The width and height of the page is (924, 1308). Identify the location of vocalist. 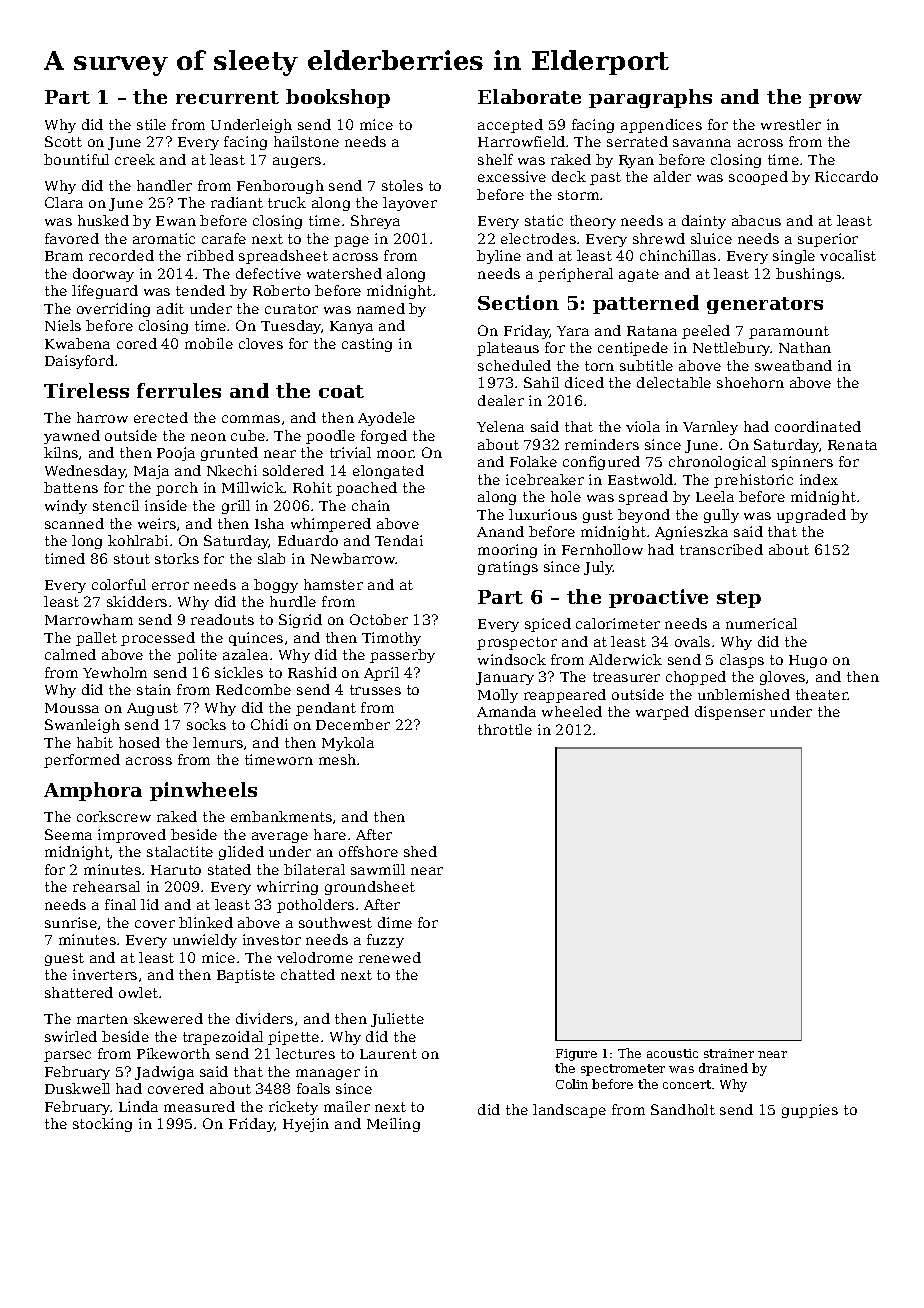
(848, 255).
